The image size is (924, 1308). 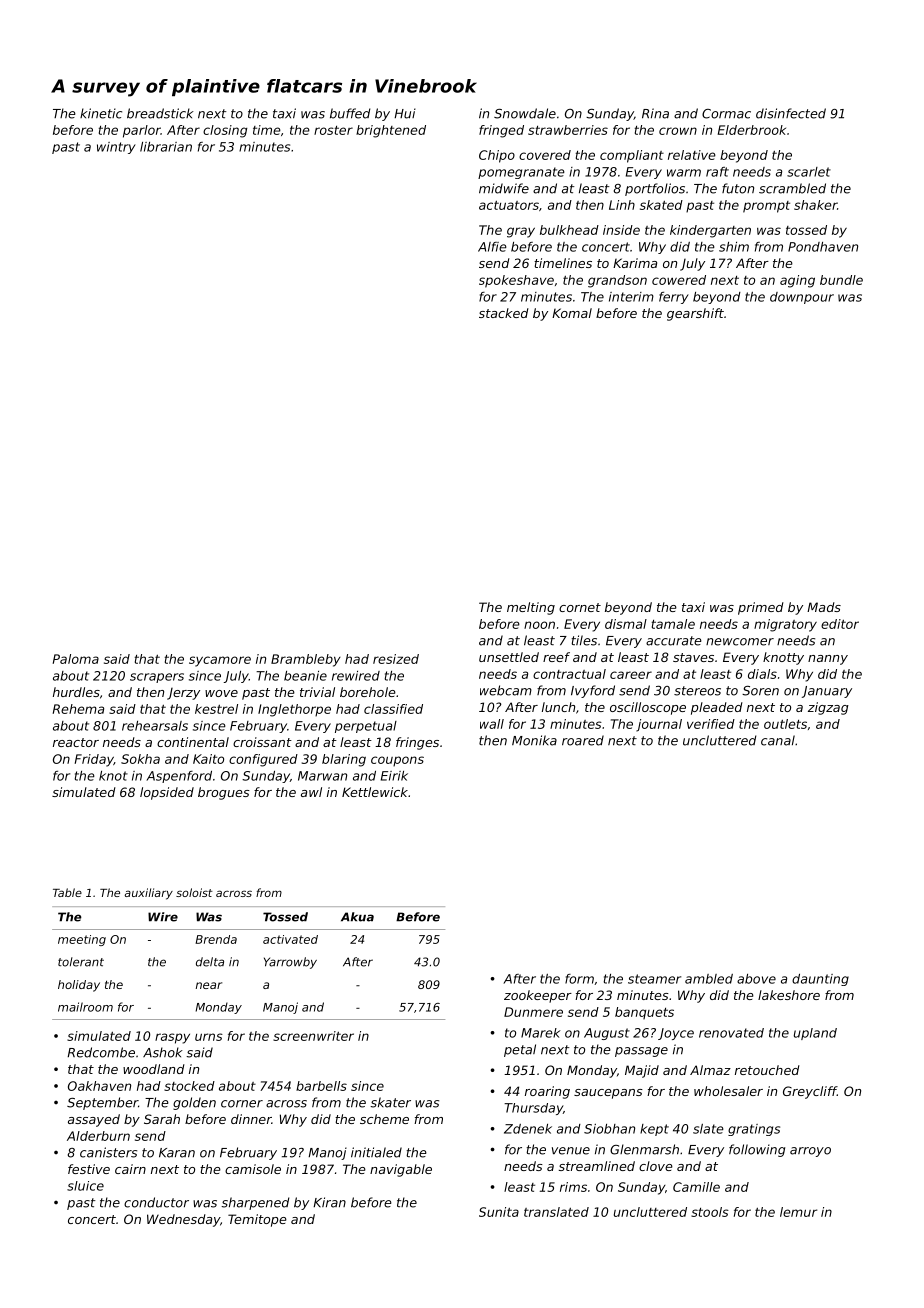 I want to click on resized, so click(x=396, y=659).
